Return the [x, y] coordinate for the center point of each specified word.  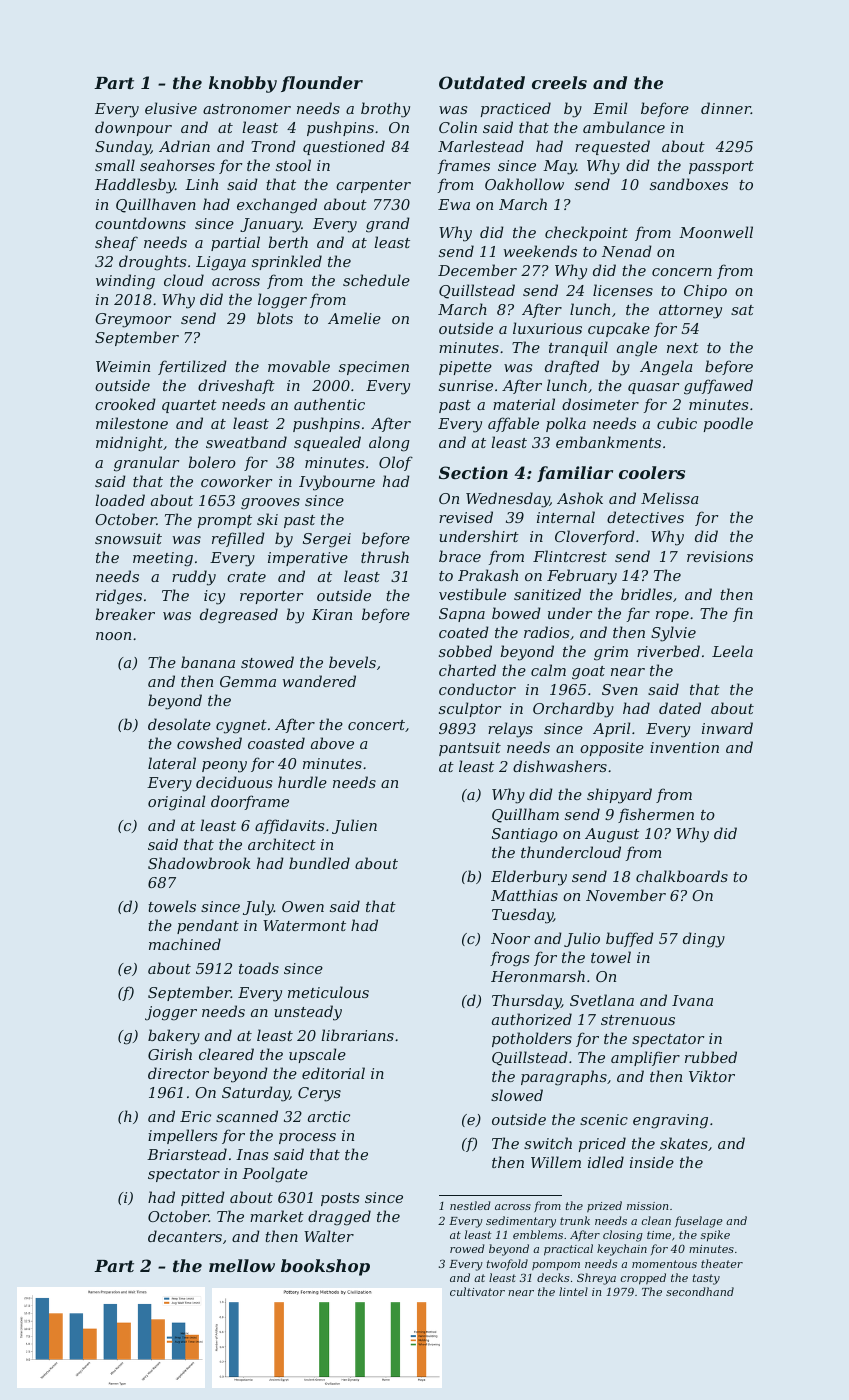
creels [559, 82]
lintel [573, 1291]
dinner [726, 108]
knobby [243, 84]
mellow [242, 1265]
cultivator [477, 1291]
